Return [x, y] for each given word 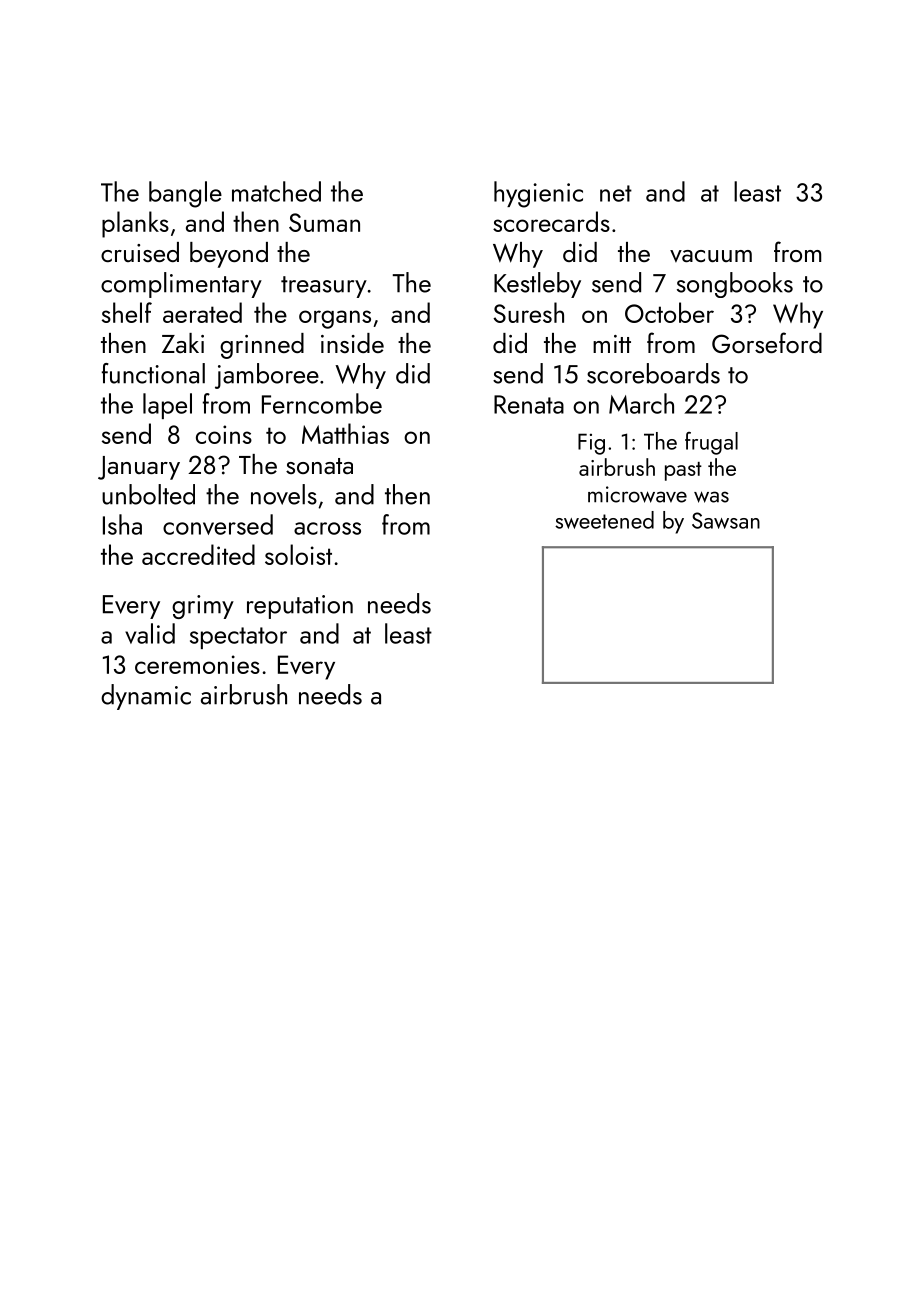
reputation [300, 607]
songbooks [735, 285]
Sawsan [726, 520]
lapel [167, 406]
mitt [612, 344]
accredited [198, 554]
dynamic [146, 697]
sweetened [604, 520]
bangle [185, 194]
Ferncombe [322, 403]
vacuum [711, 256]
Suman [324, 222]
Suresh [528, 312]
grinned [262, 346]
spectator [238, 638]
